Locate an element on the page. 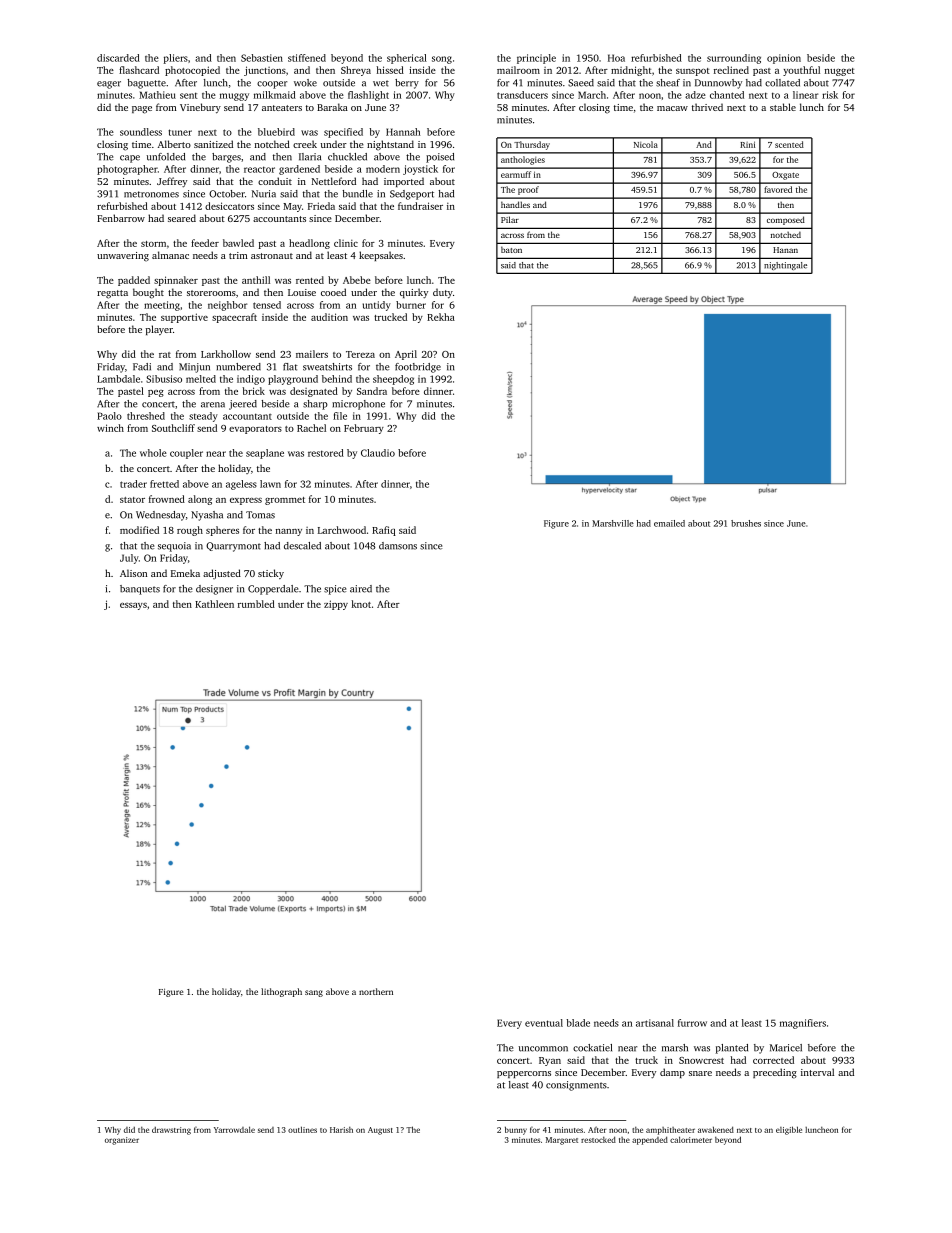 The image size is (952, 1233). northern is located at coordinates (376, 991).
